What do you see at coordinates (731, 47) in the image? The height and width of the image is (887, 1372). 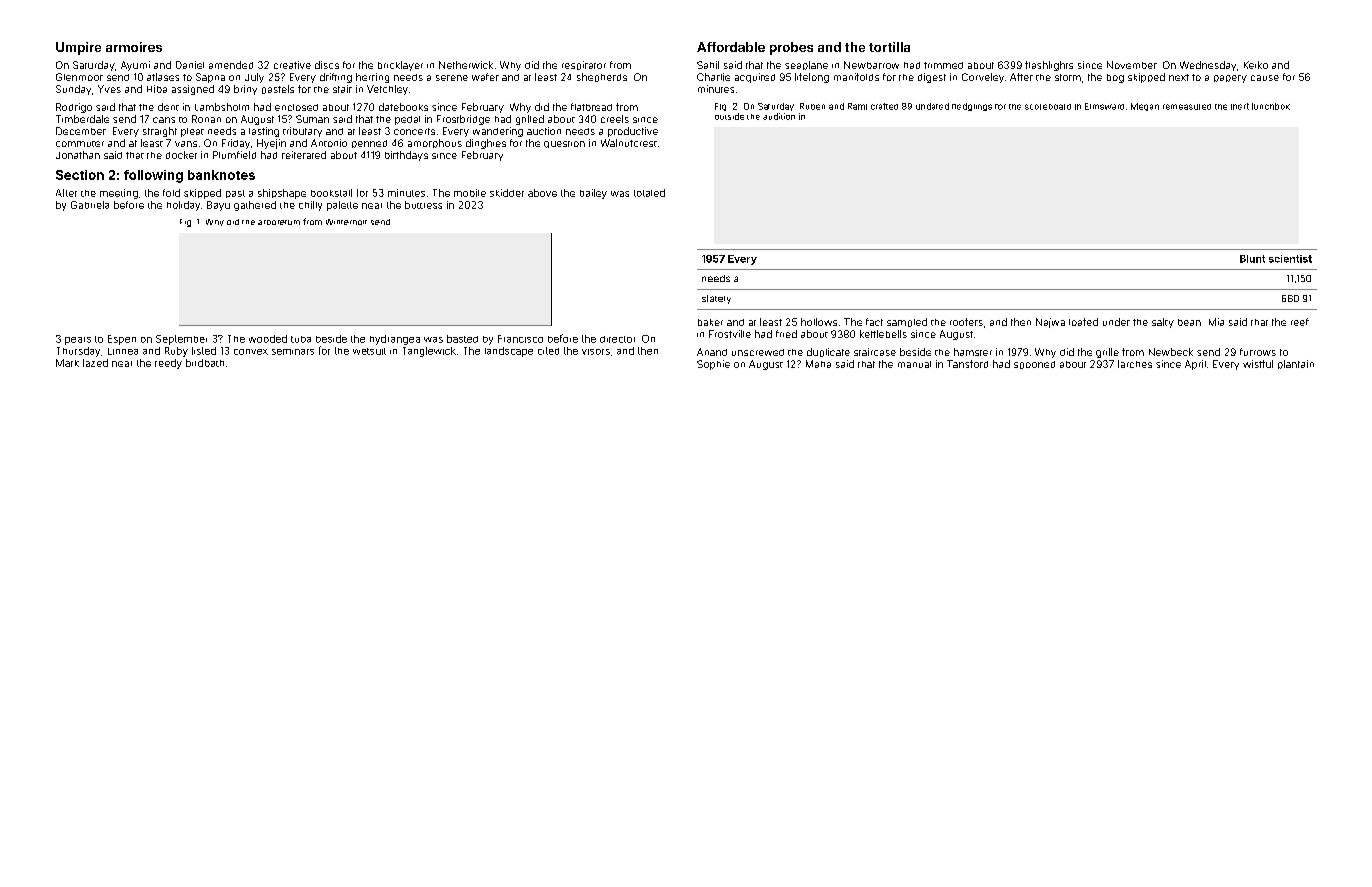 I see `Affordable` at bounding box center [731, 47].
